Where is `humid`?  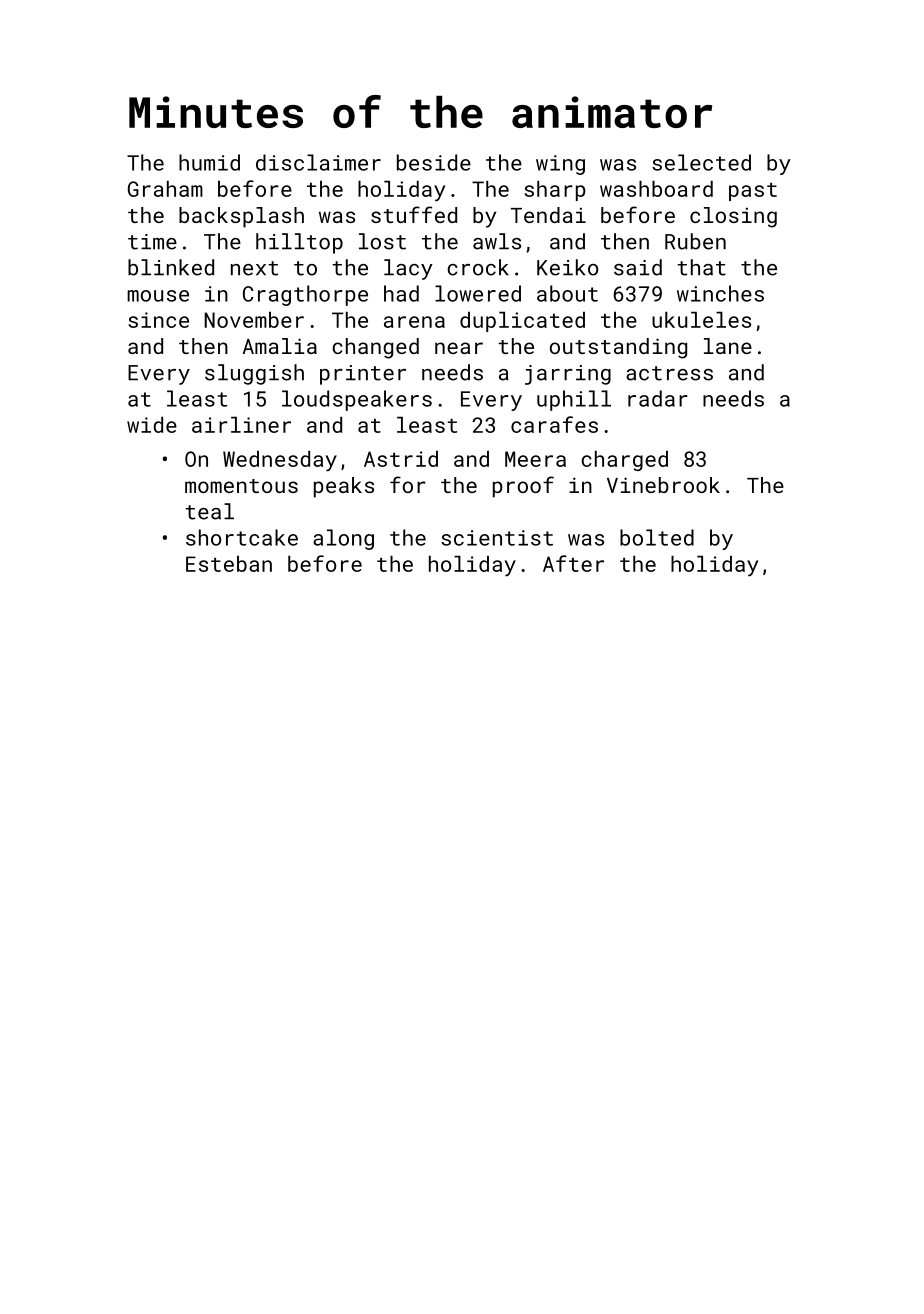
humid is located at coordinates (209, 162).
